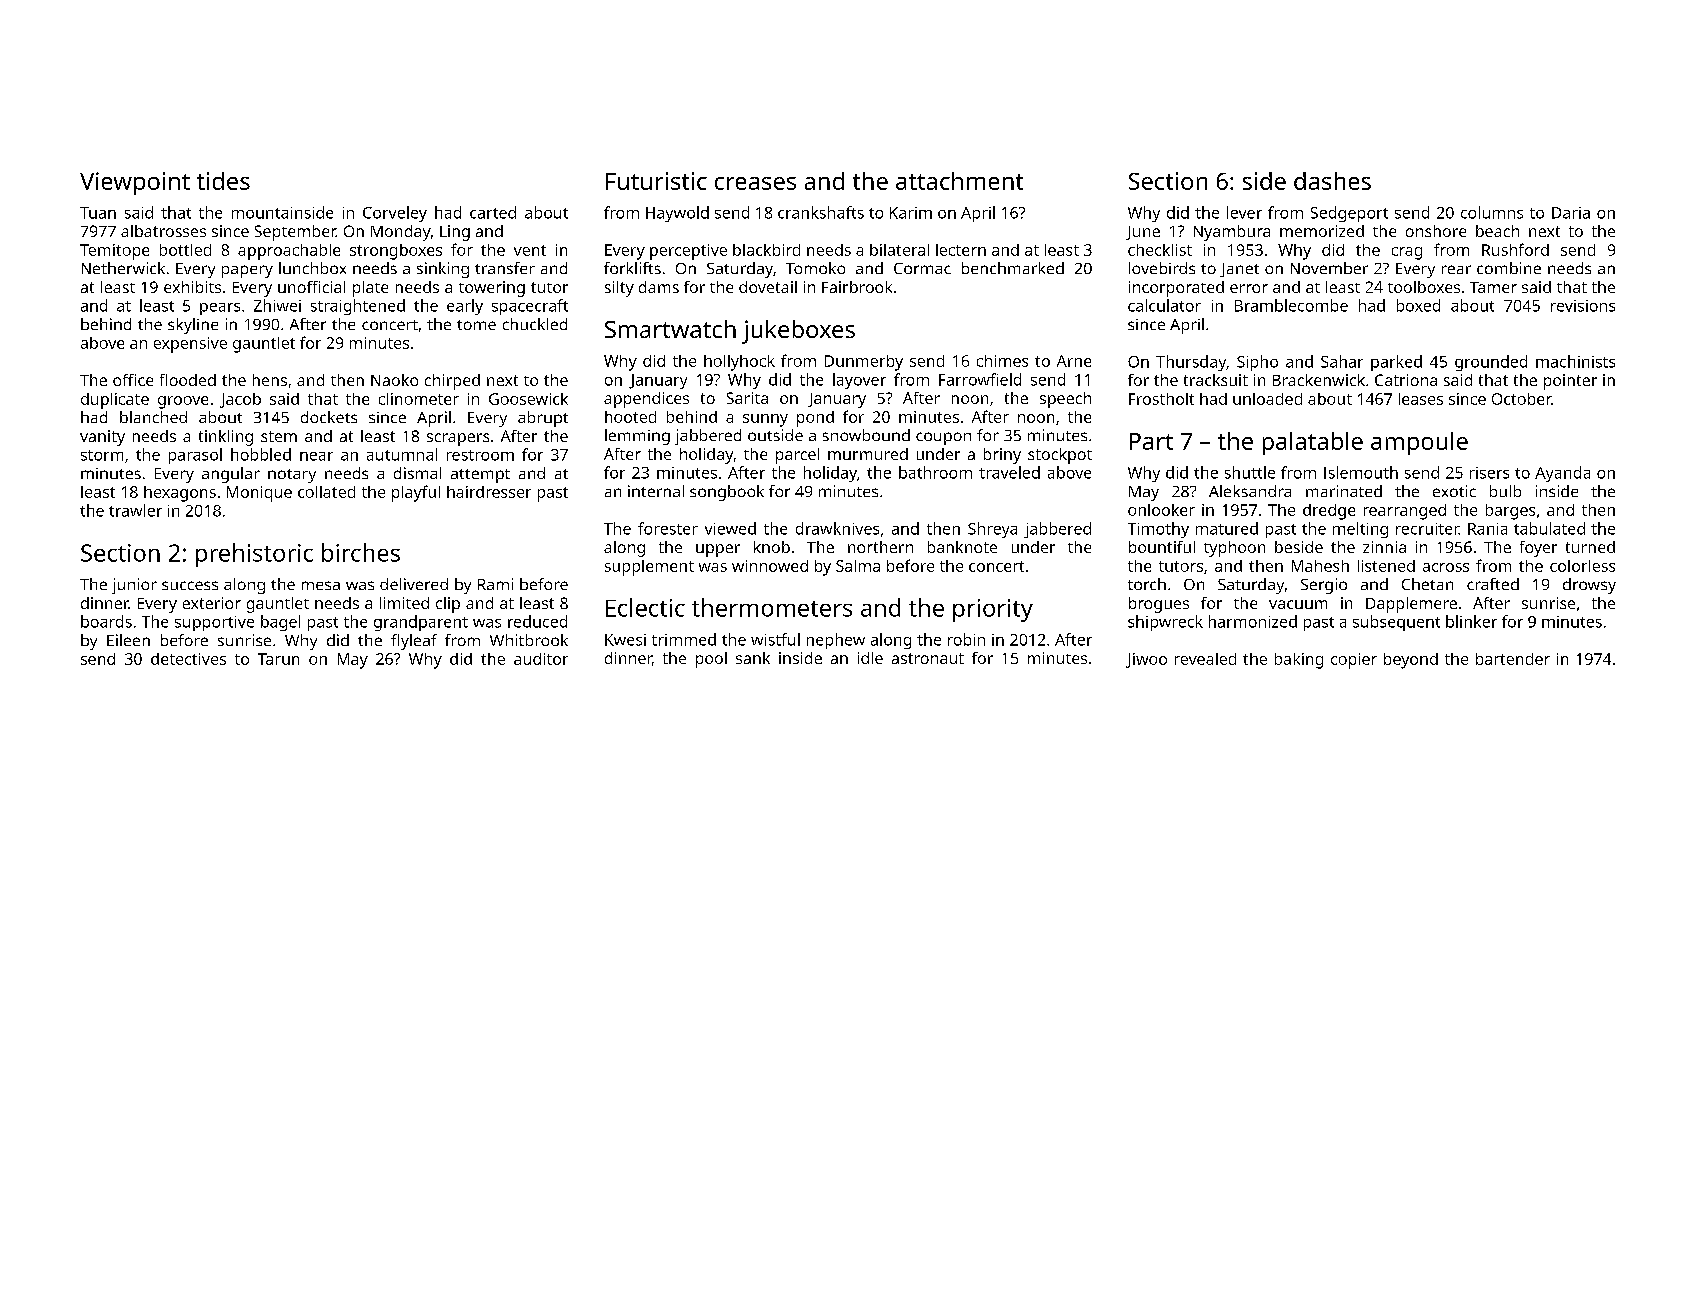  What do you see at coordinates (1354, 661) in the screenshot?
I see `copier` at bounding box center [1354, 661].
